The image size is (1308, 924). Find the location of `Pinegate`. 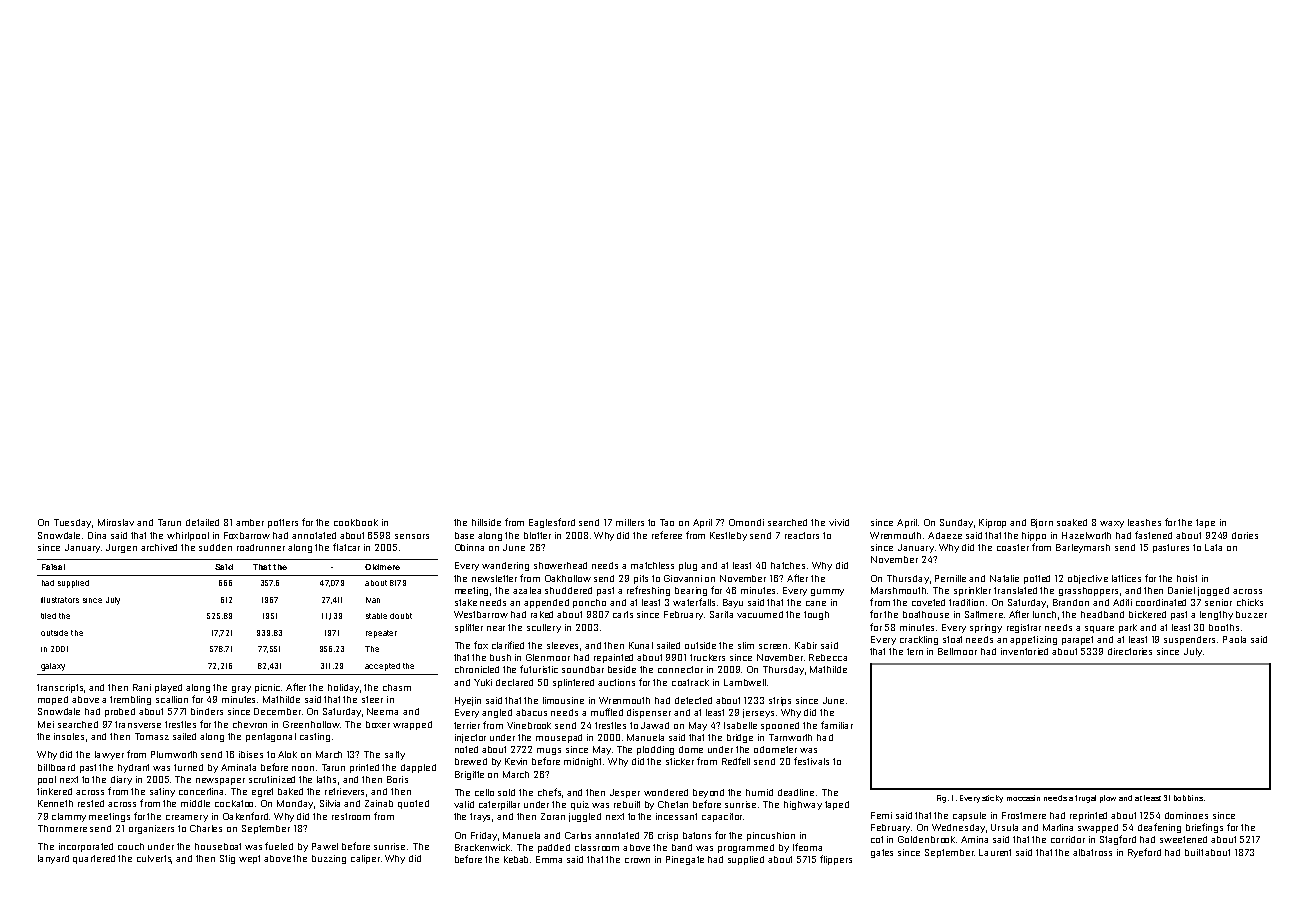

Pinegate is located at coordinates (685, 860).
